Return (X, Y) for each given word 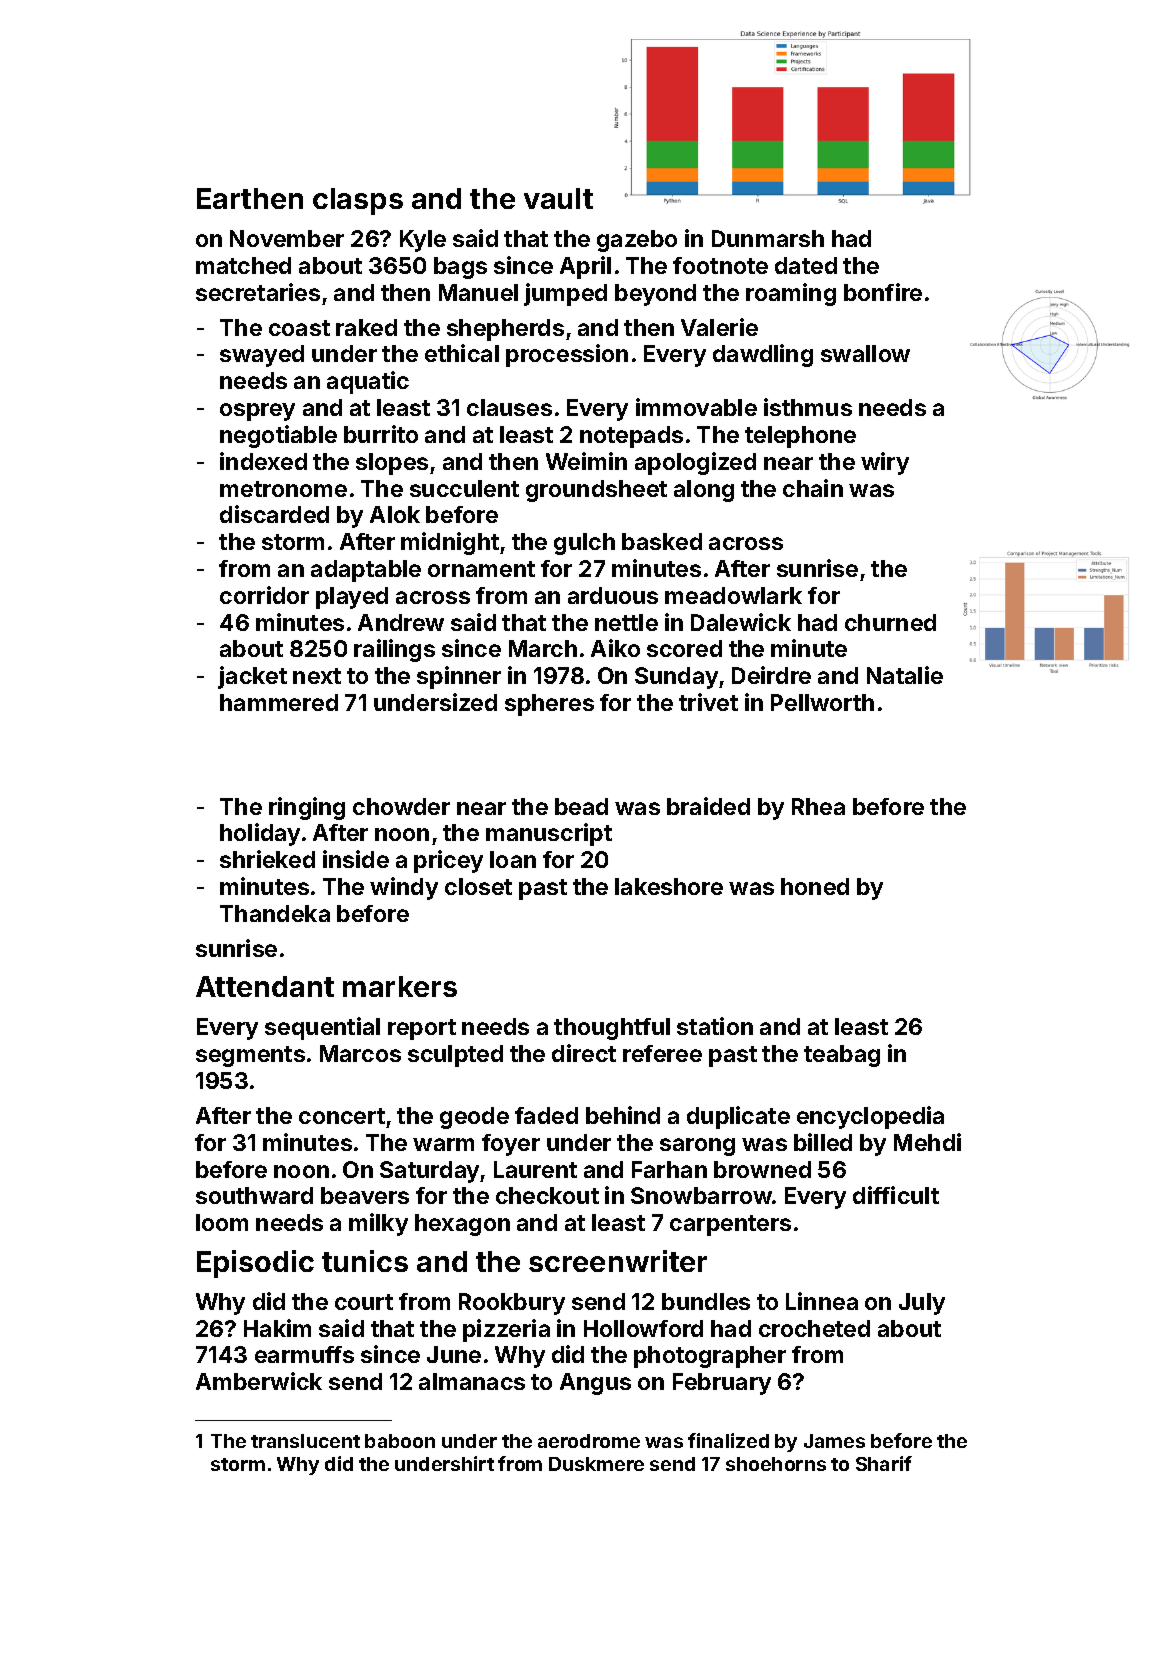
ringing (307, 808)
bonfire (883, 292)
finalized (728, 1440)
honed (815, 886)
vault (558, 198)
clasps (358, 201)
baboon (400, 1441)
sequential (322, 1028)
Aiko (615, 648)
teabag (842, 1056)
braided (708, 806)
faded (546, 1115)
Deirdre (771, 675)
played (352, 598)
